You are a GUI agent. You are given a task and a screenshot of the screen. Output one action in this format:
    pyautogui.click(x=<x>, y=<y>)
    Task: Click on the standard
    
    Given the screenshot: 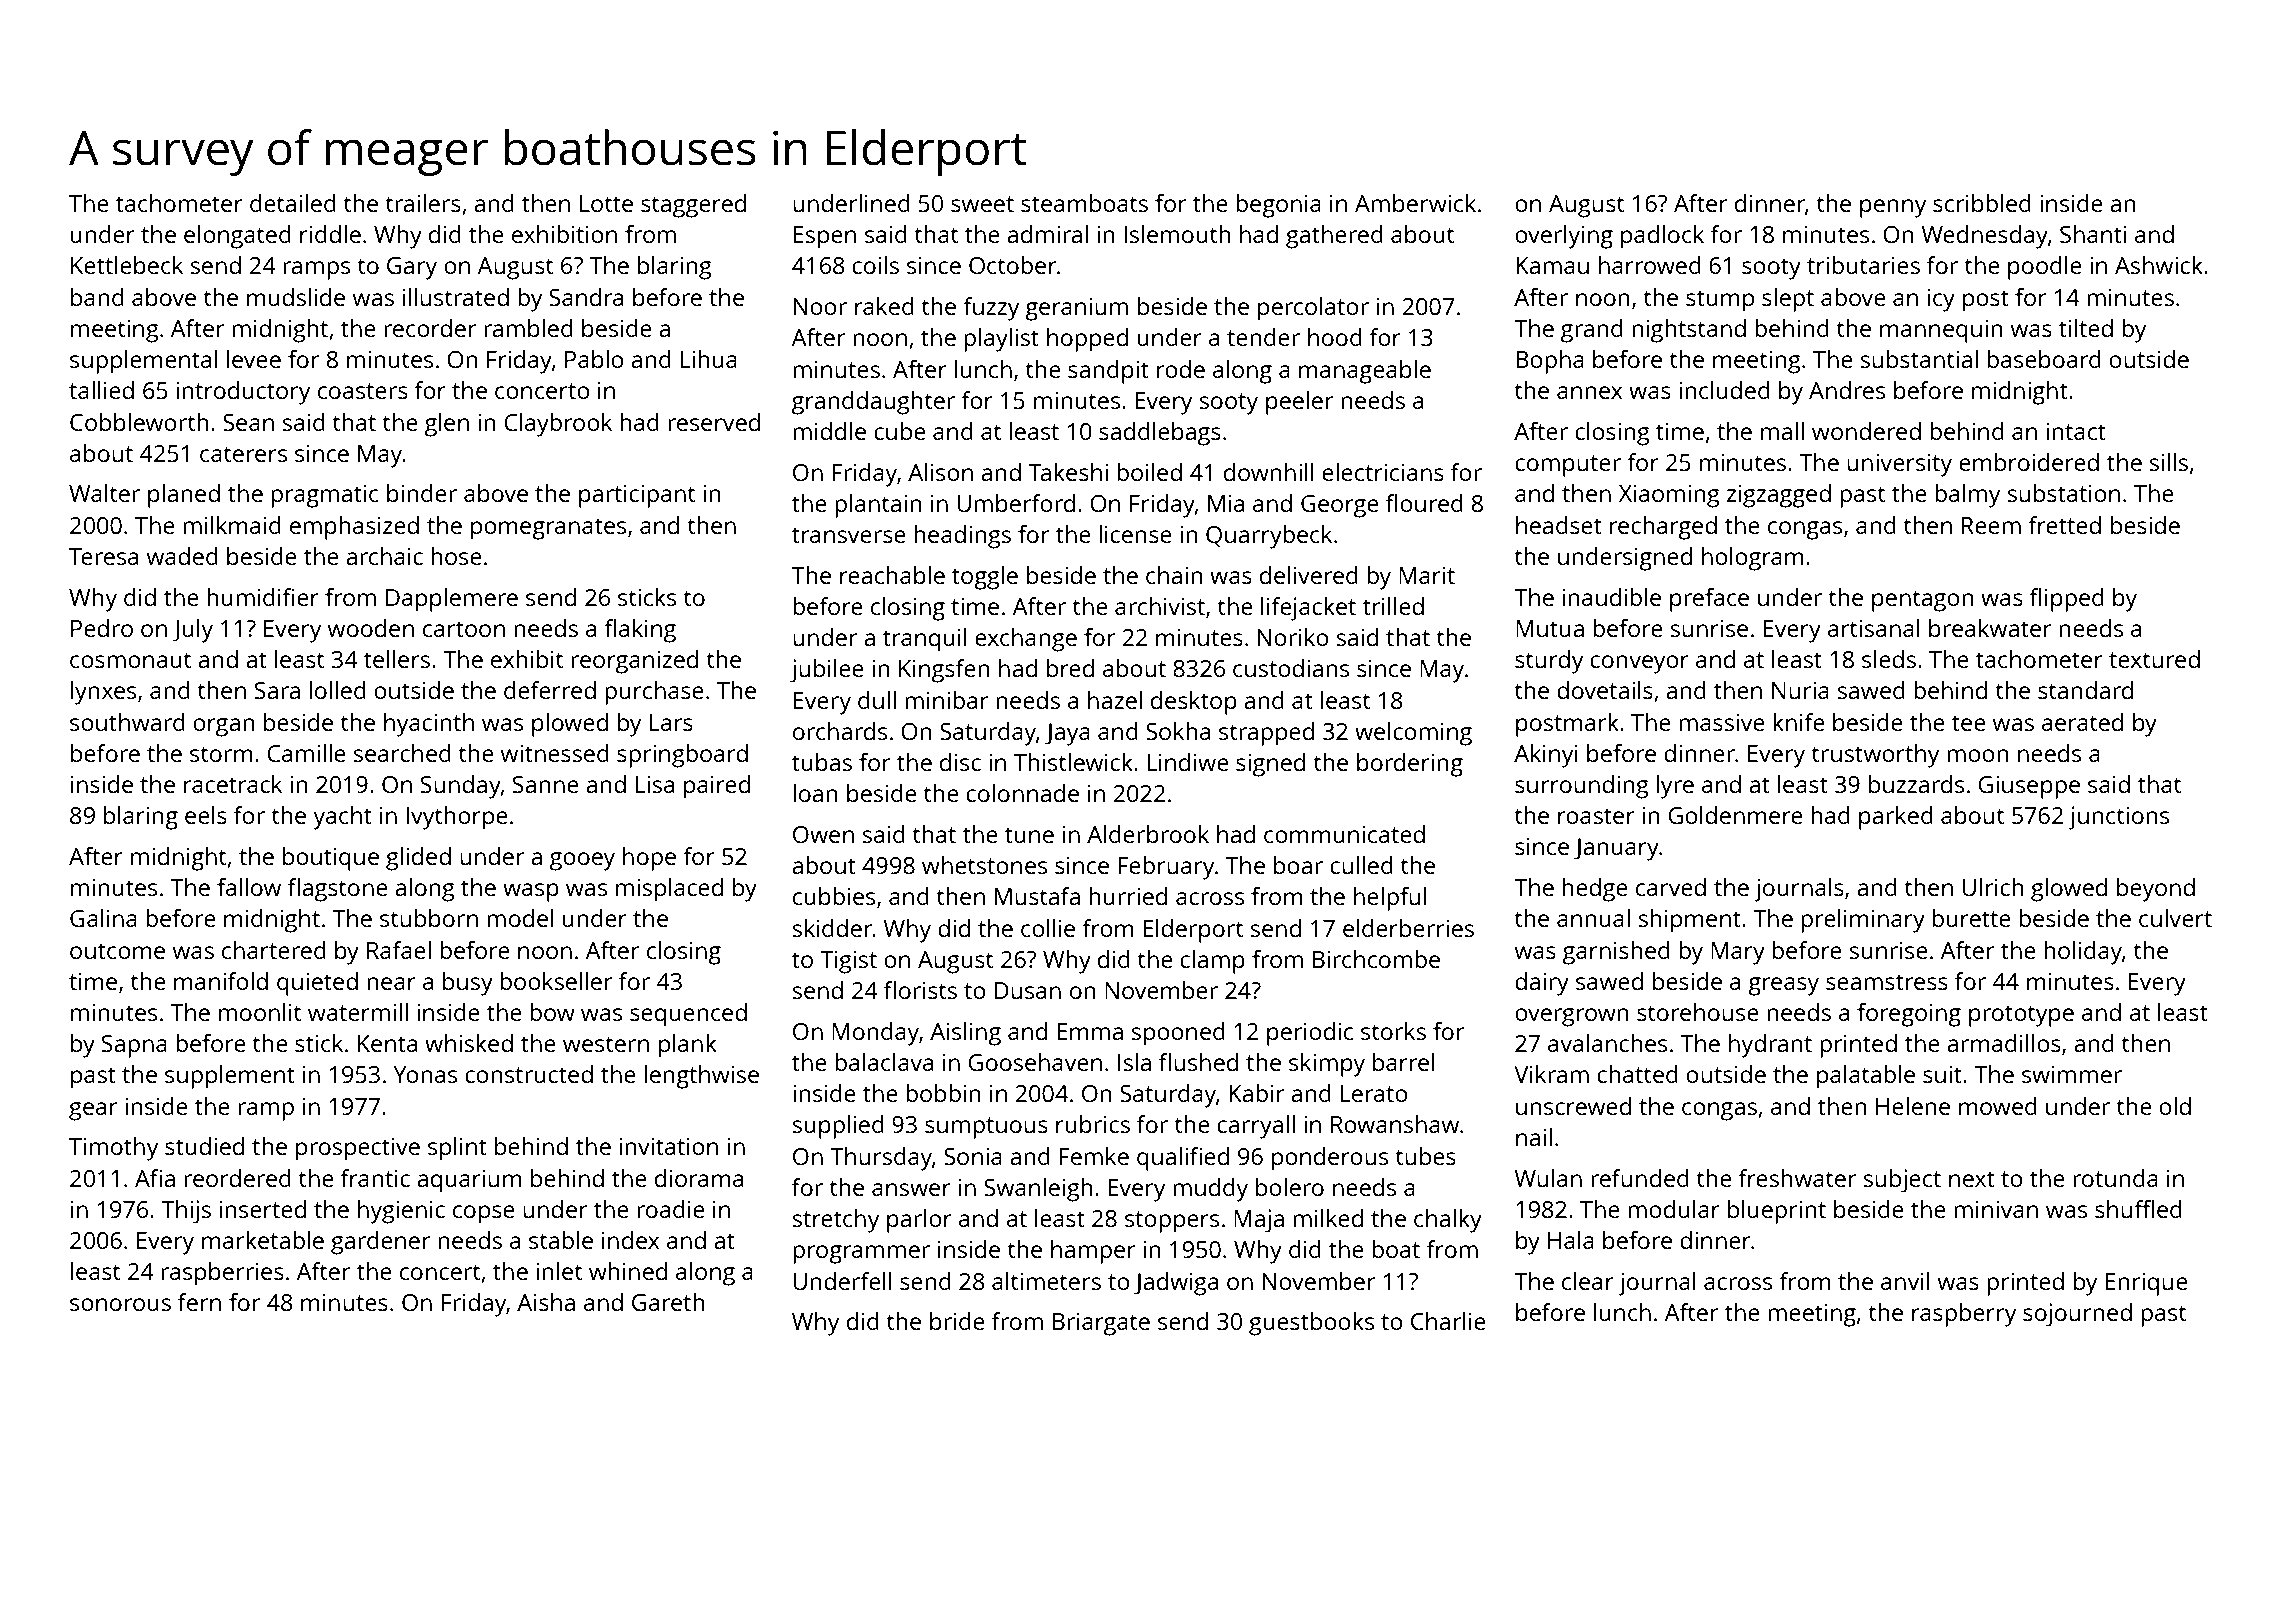 What is the action you would take?
    pyautogui.click(x=2085, y=690)
